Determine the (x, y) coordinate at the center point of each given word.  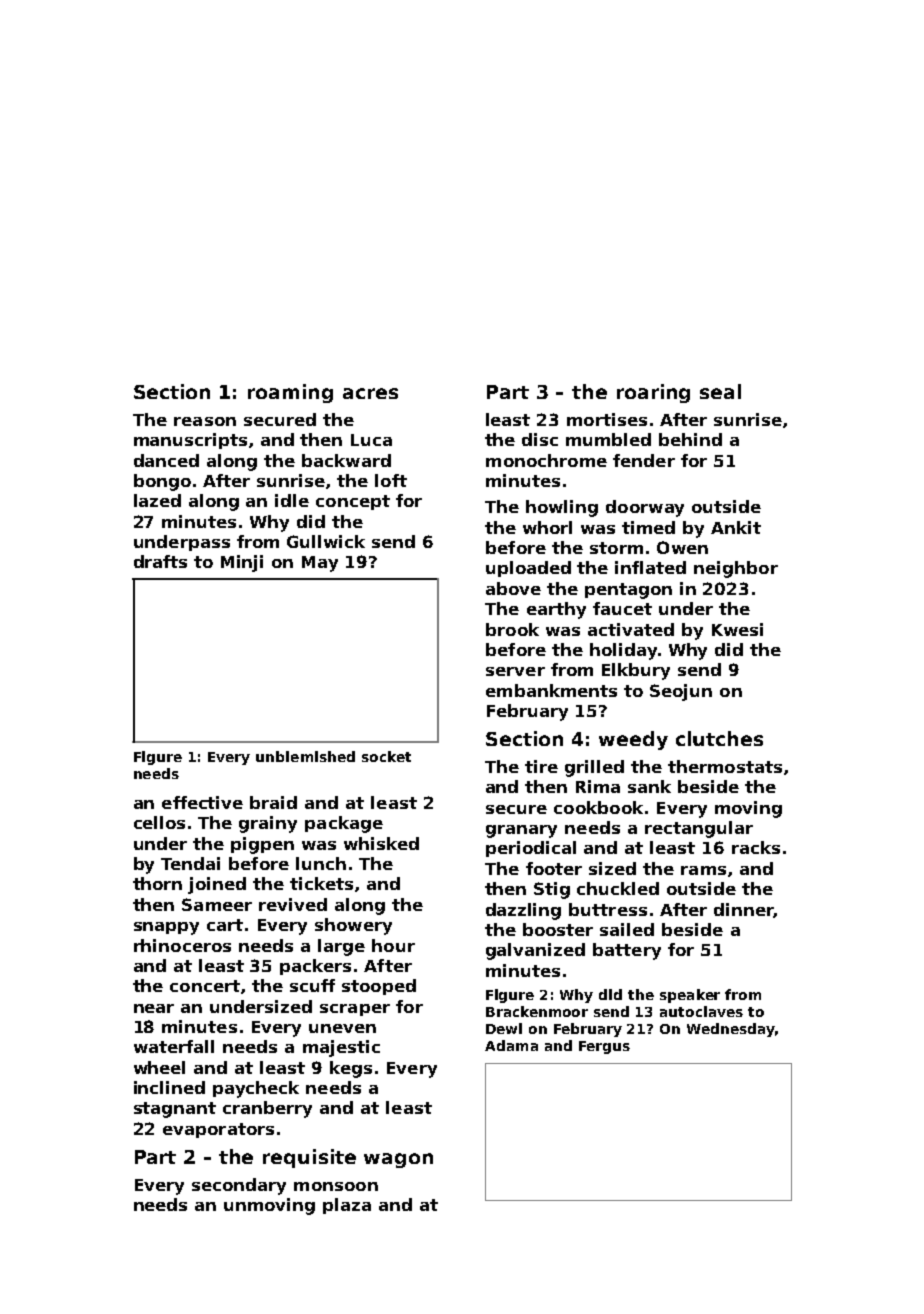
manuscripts (190, 441)
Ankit (736, 527)
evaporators (218, 1130)
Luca (371, 440)
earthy (556, 610)
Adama (511, 1045)
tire (541, 766)
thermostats (725, 766)
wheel (159, 1067)
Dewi (504, 1028)
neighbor (736, 569)
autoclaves (701, 1011)
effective (202, 802)
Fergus (604, 1047)
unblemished (305, 756)
